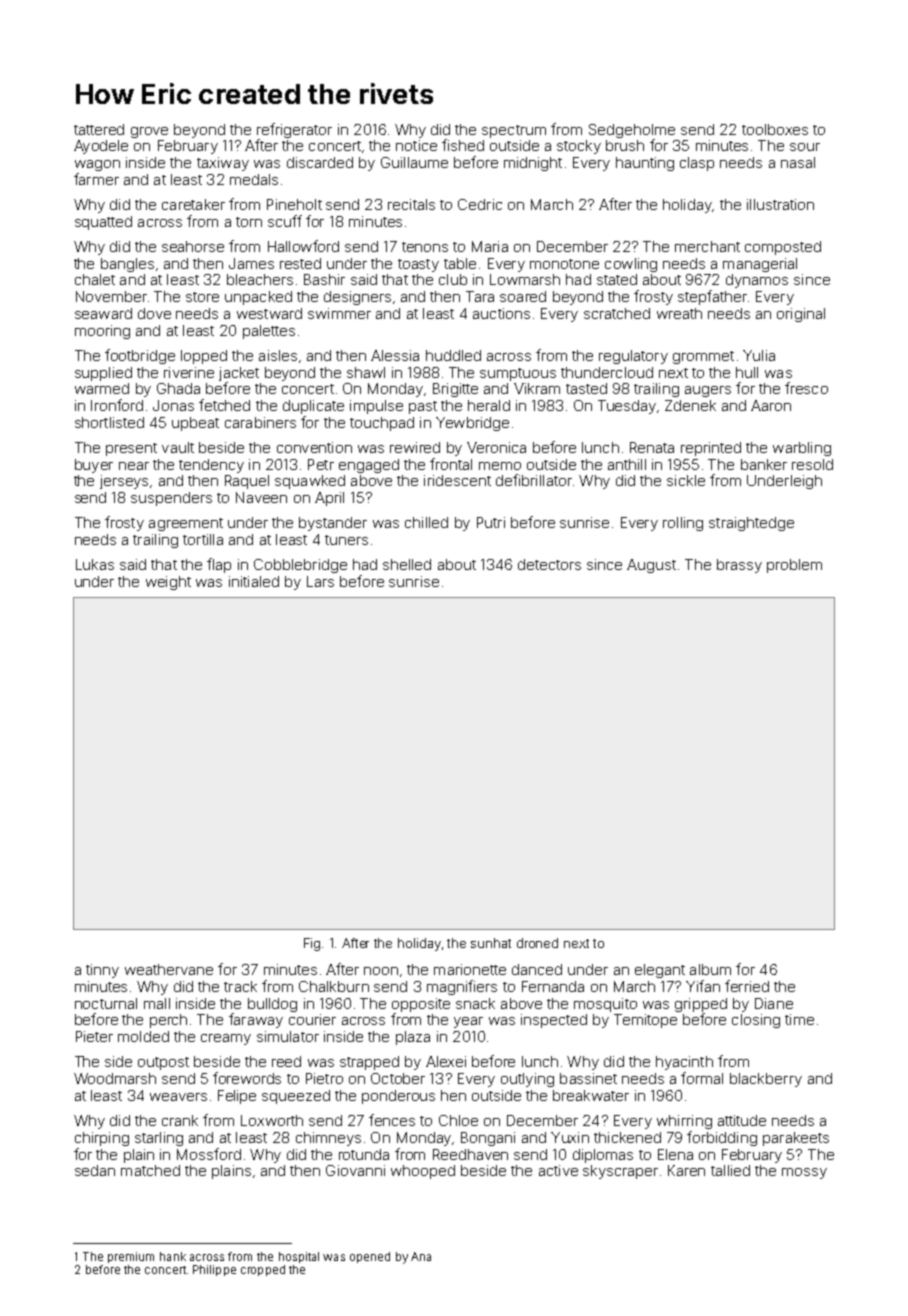  Describe the element at coordinates (760, 265) in the document. I see `managerial` at that location.
